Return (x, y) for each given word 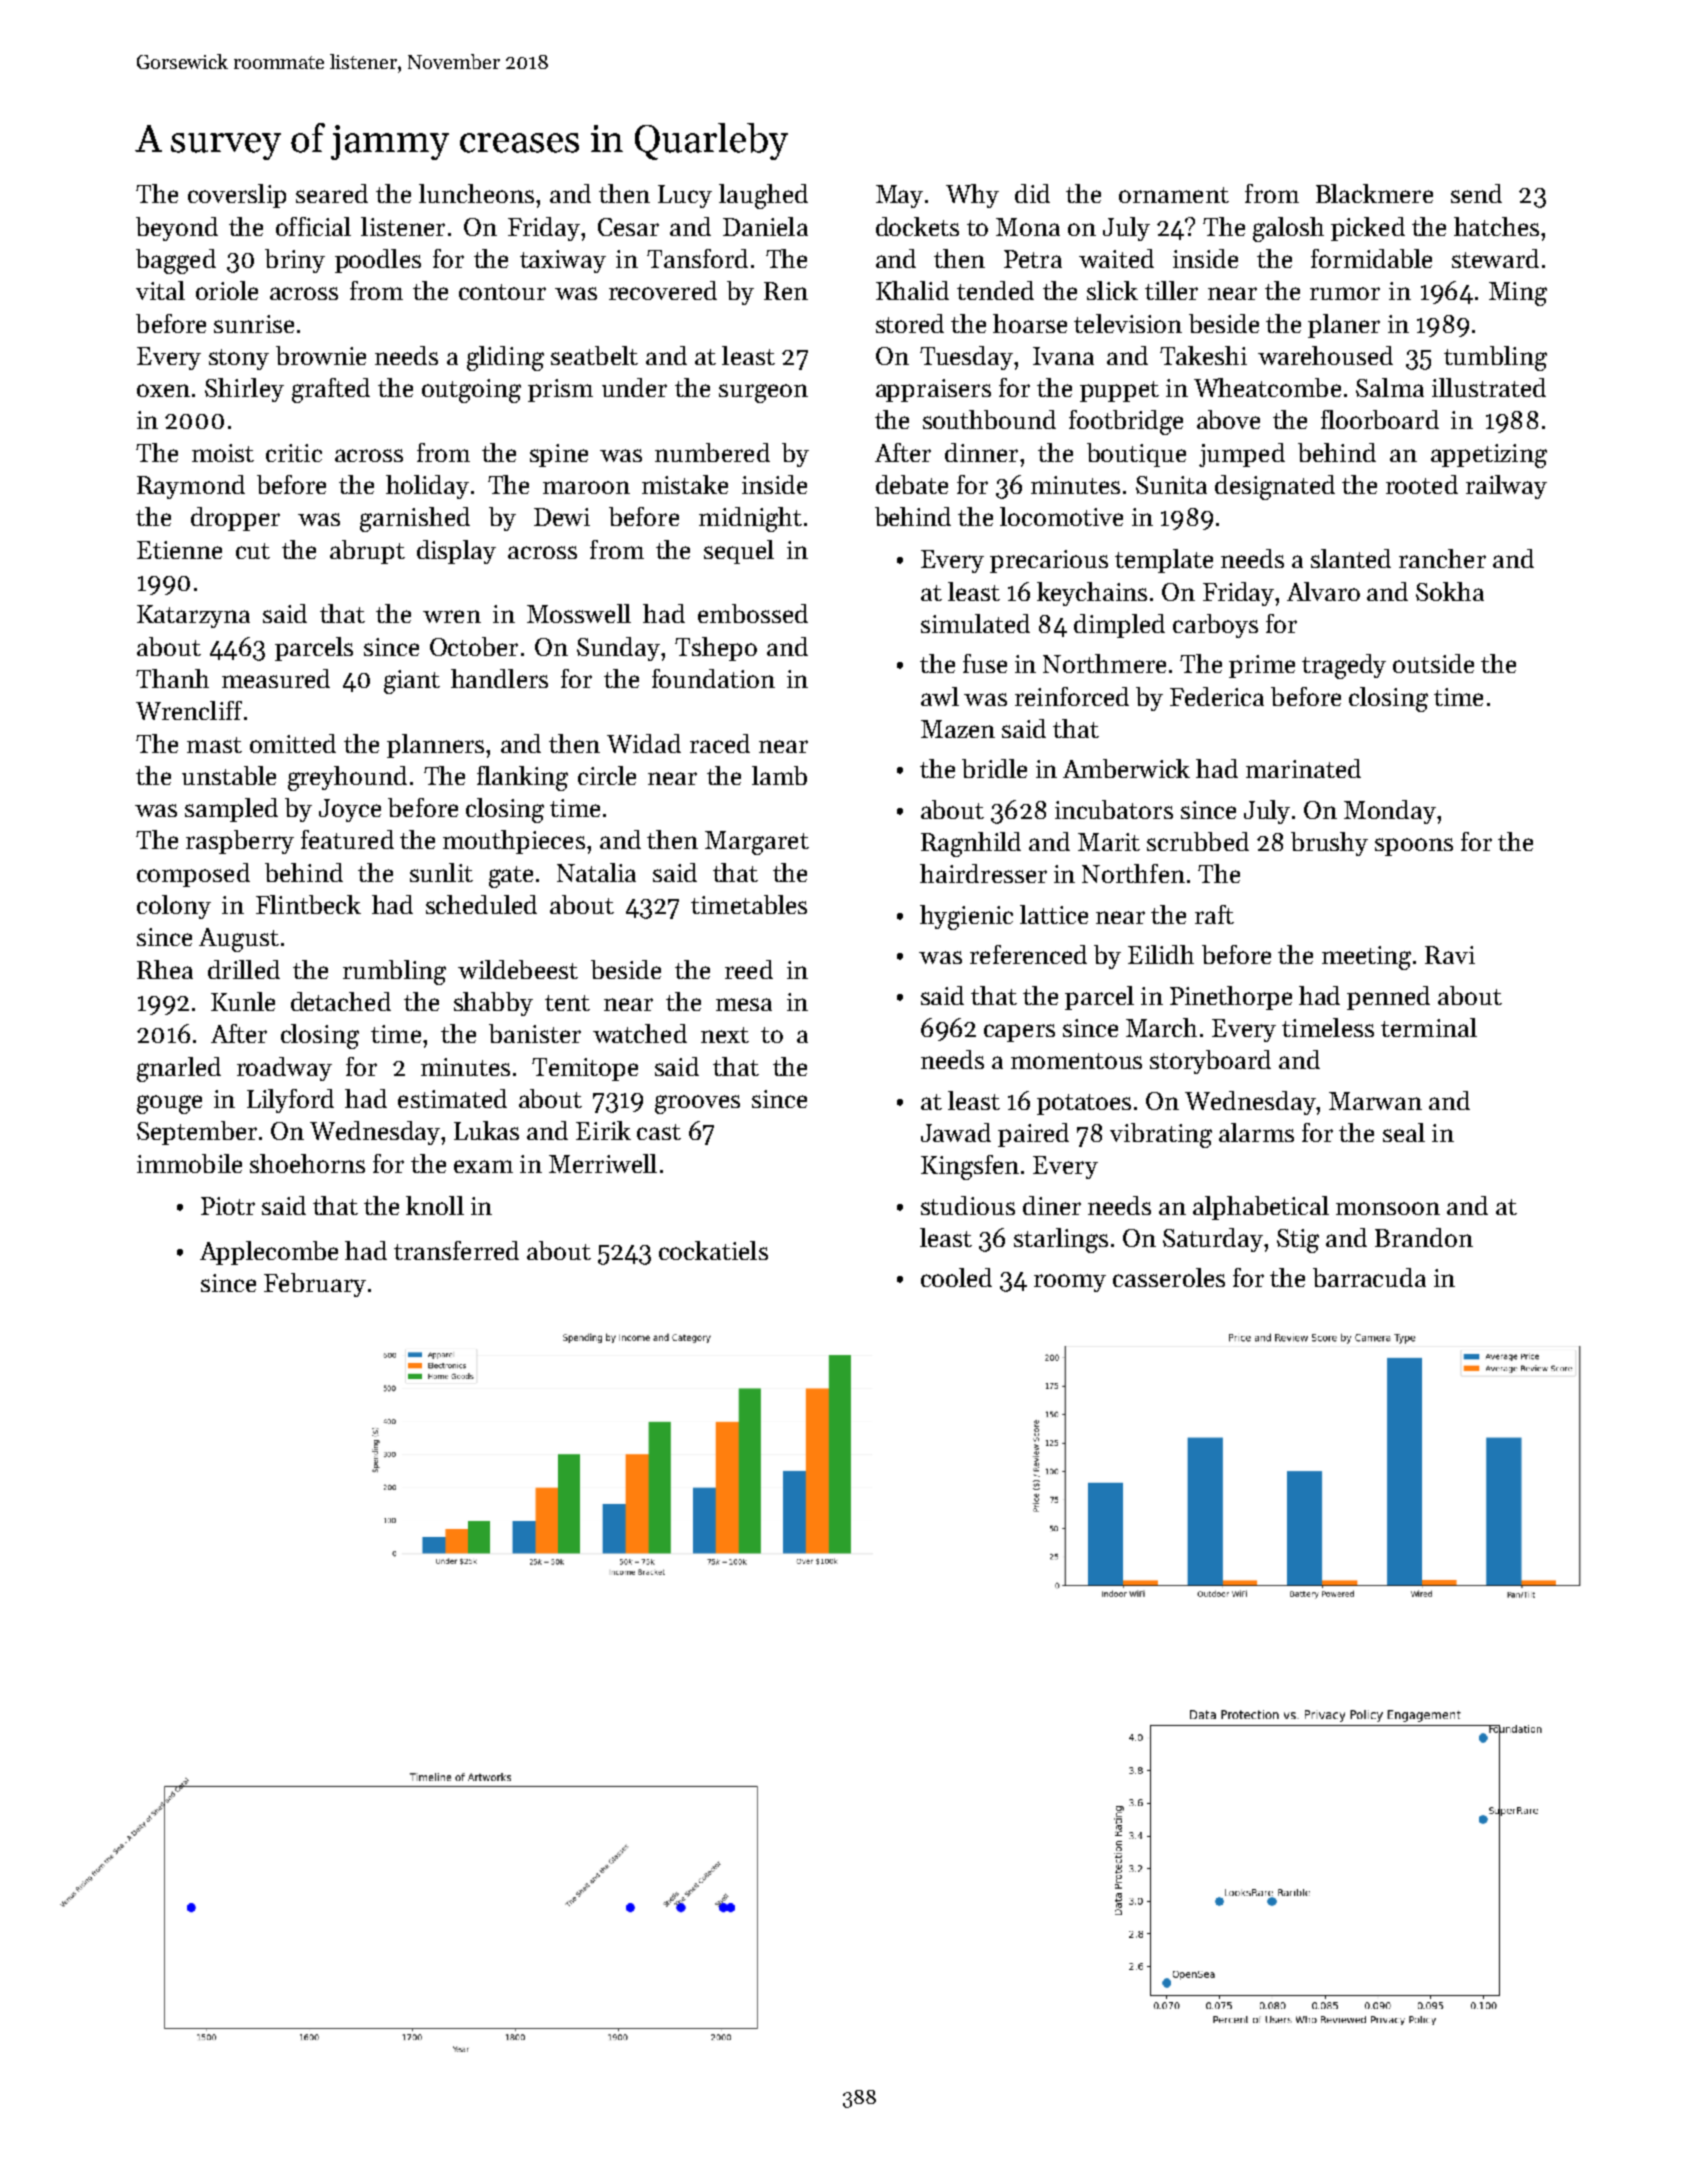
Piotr (228, 1206)
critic (294, 453)
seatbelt (594, 355)
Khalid (912, 290)
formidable (1371, 258)
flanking (522, 778)
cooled (956, 1277)
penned (1388, 998)
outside (1433, 663)
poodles (378, 261)
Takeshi (1203, 355)
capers (1019, 1033)
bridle (994, 768)
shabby (493, 1004)
